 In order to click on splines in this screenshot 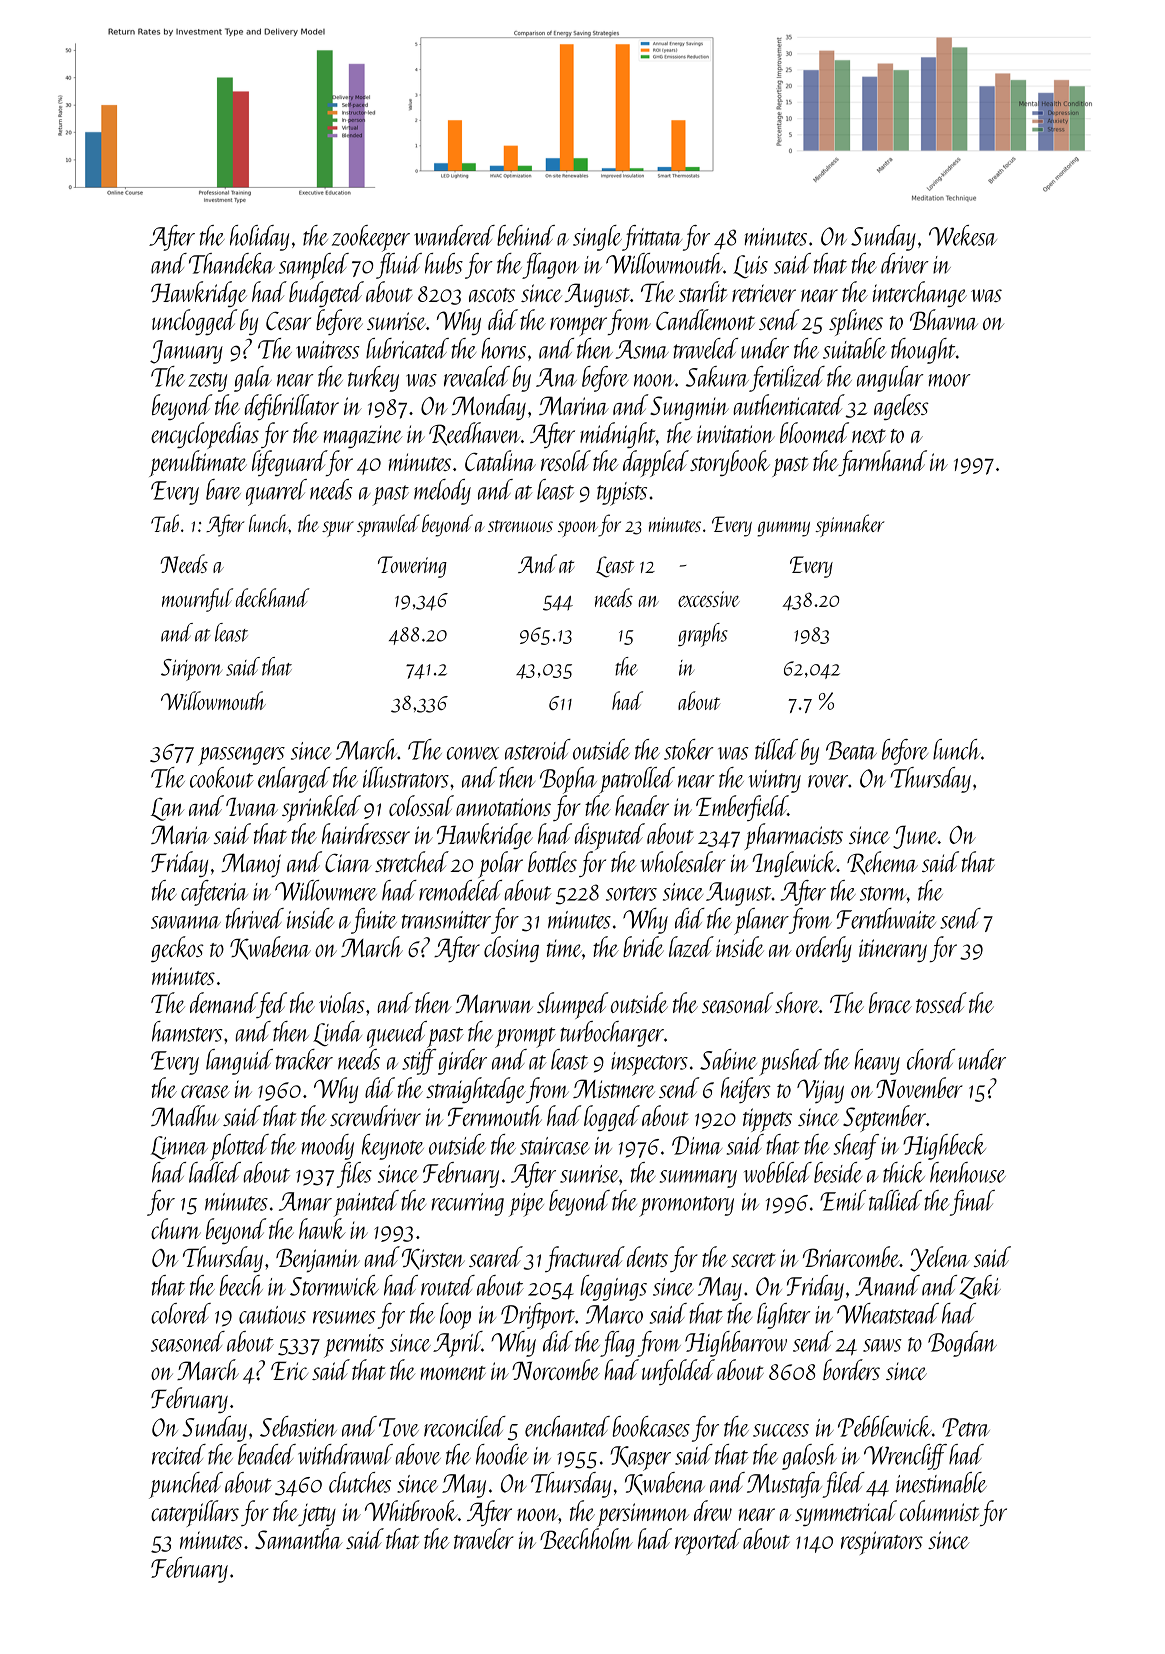, I will do `click(856, 322)`.
